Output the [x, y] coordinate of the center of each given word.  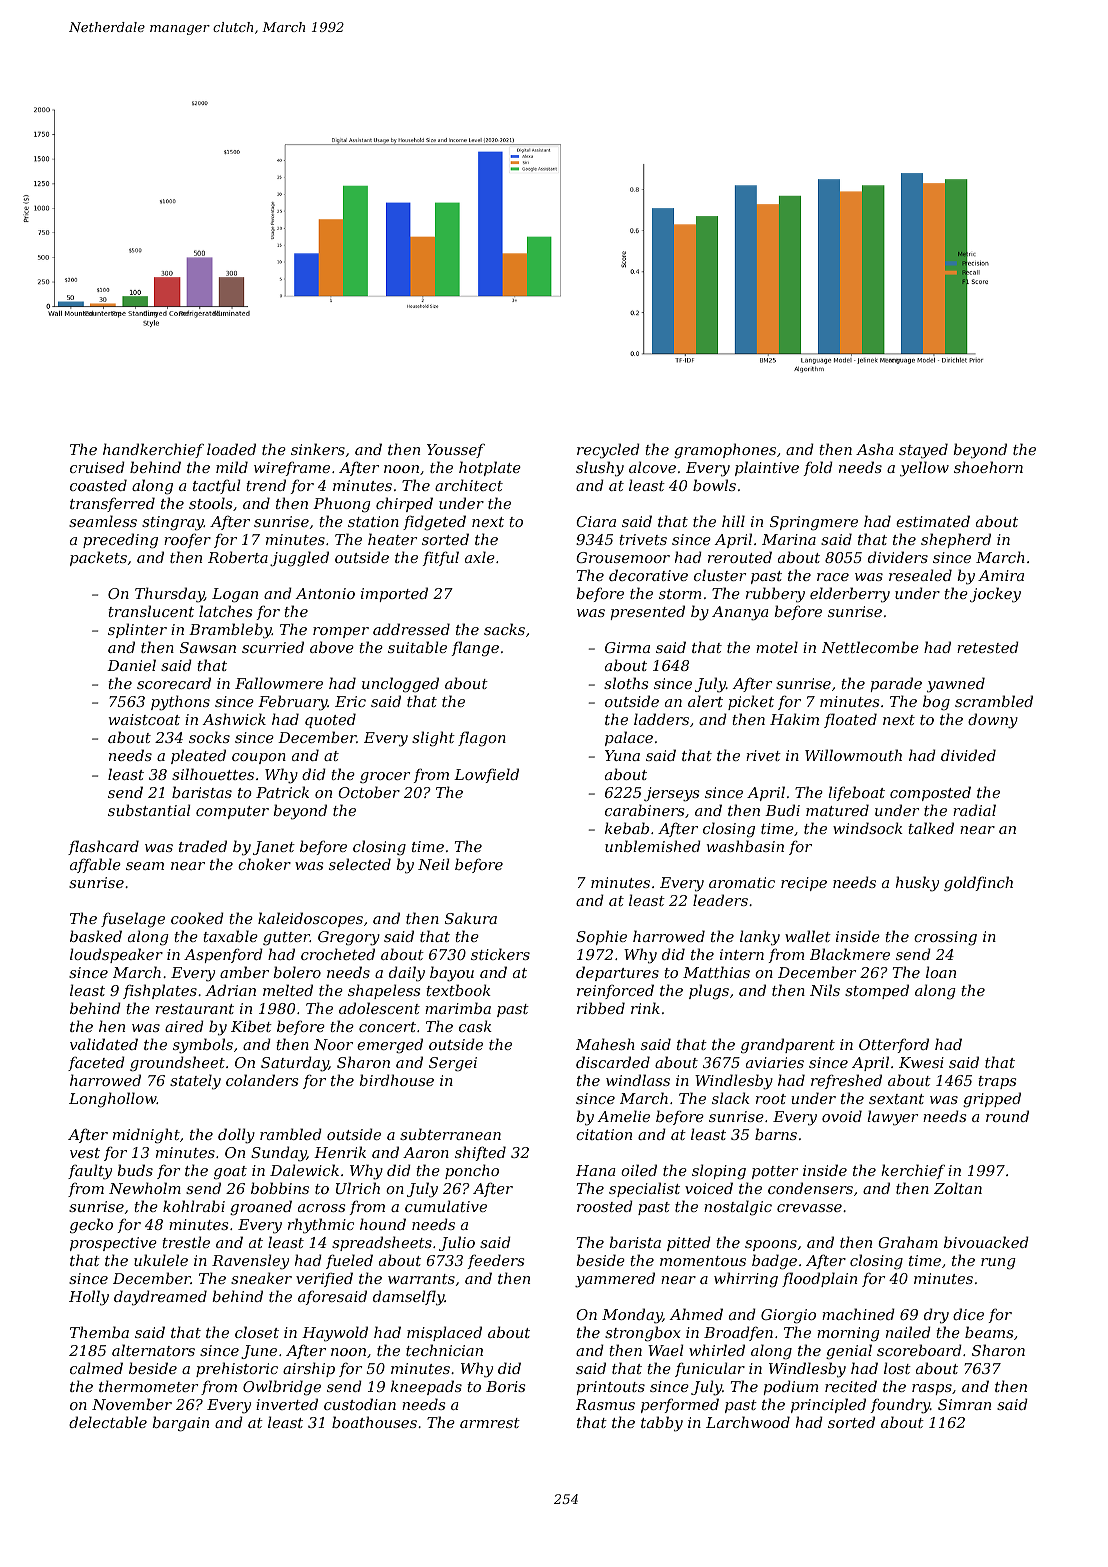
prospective [113, 1244]
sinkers [318, 449]
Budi [782, 810]
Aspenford [223, 955]
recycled [608, 451]
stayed [923, 451]
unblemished [653, 846]
